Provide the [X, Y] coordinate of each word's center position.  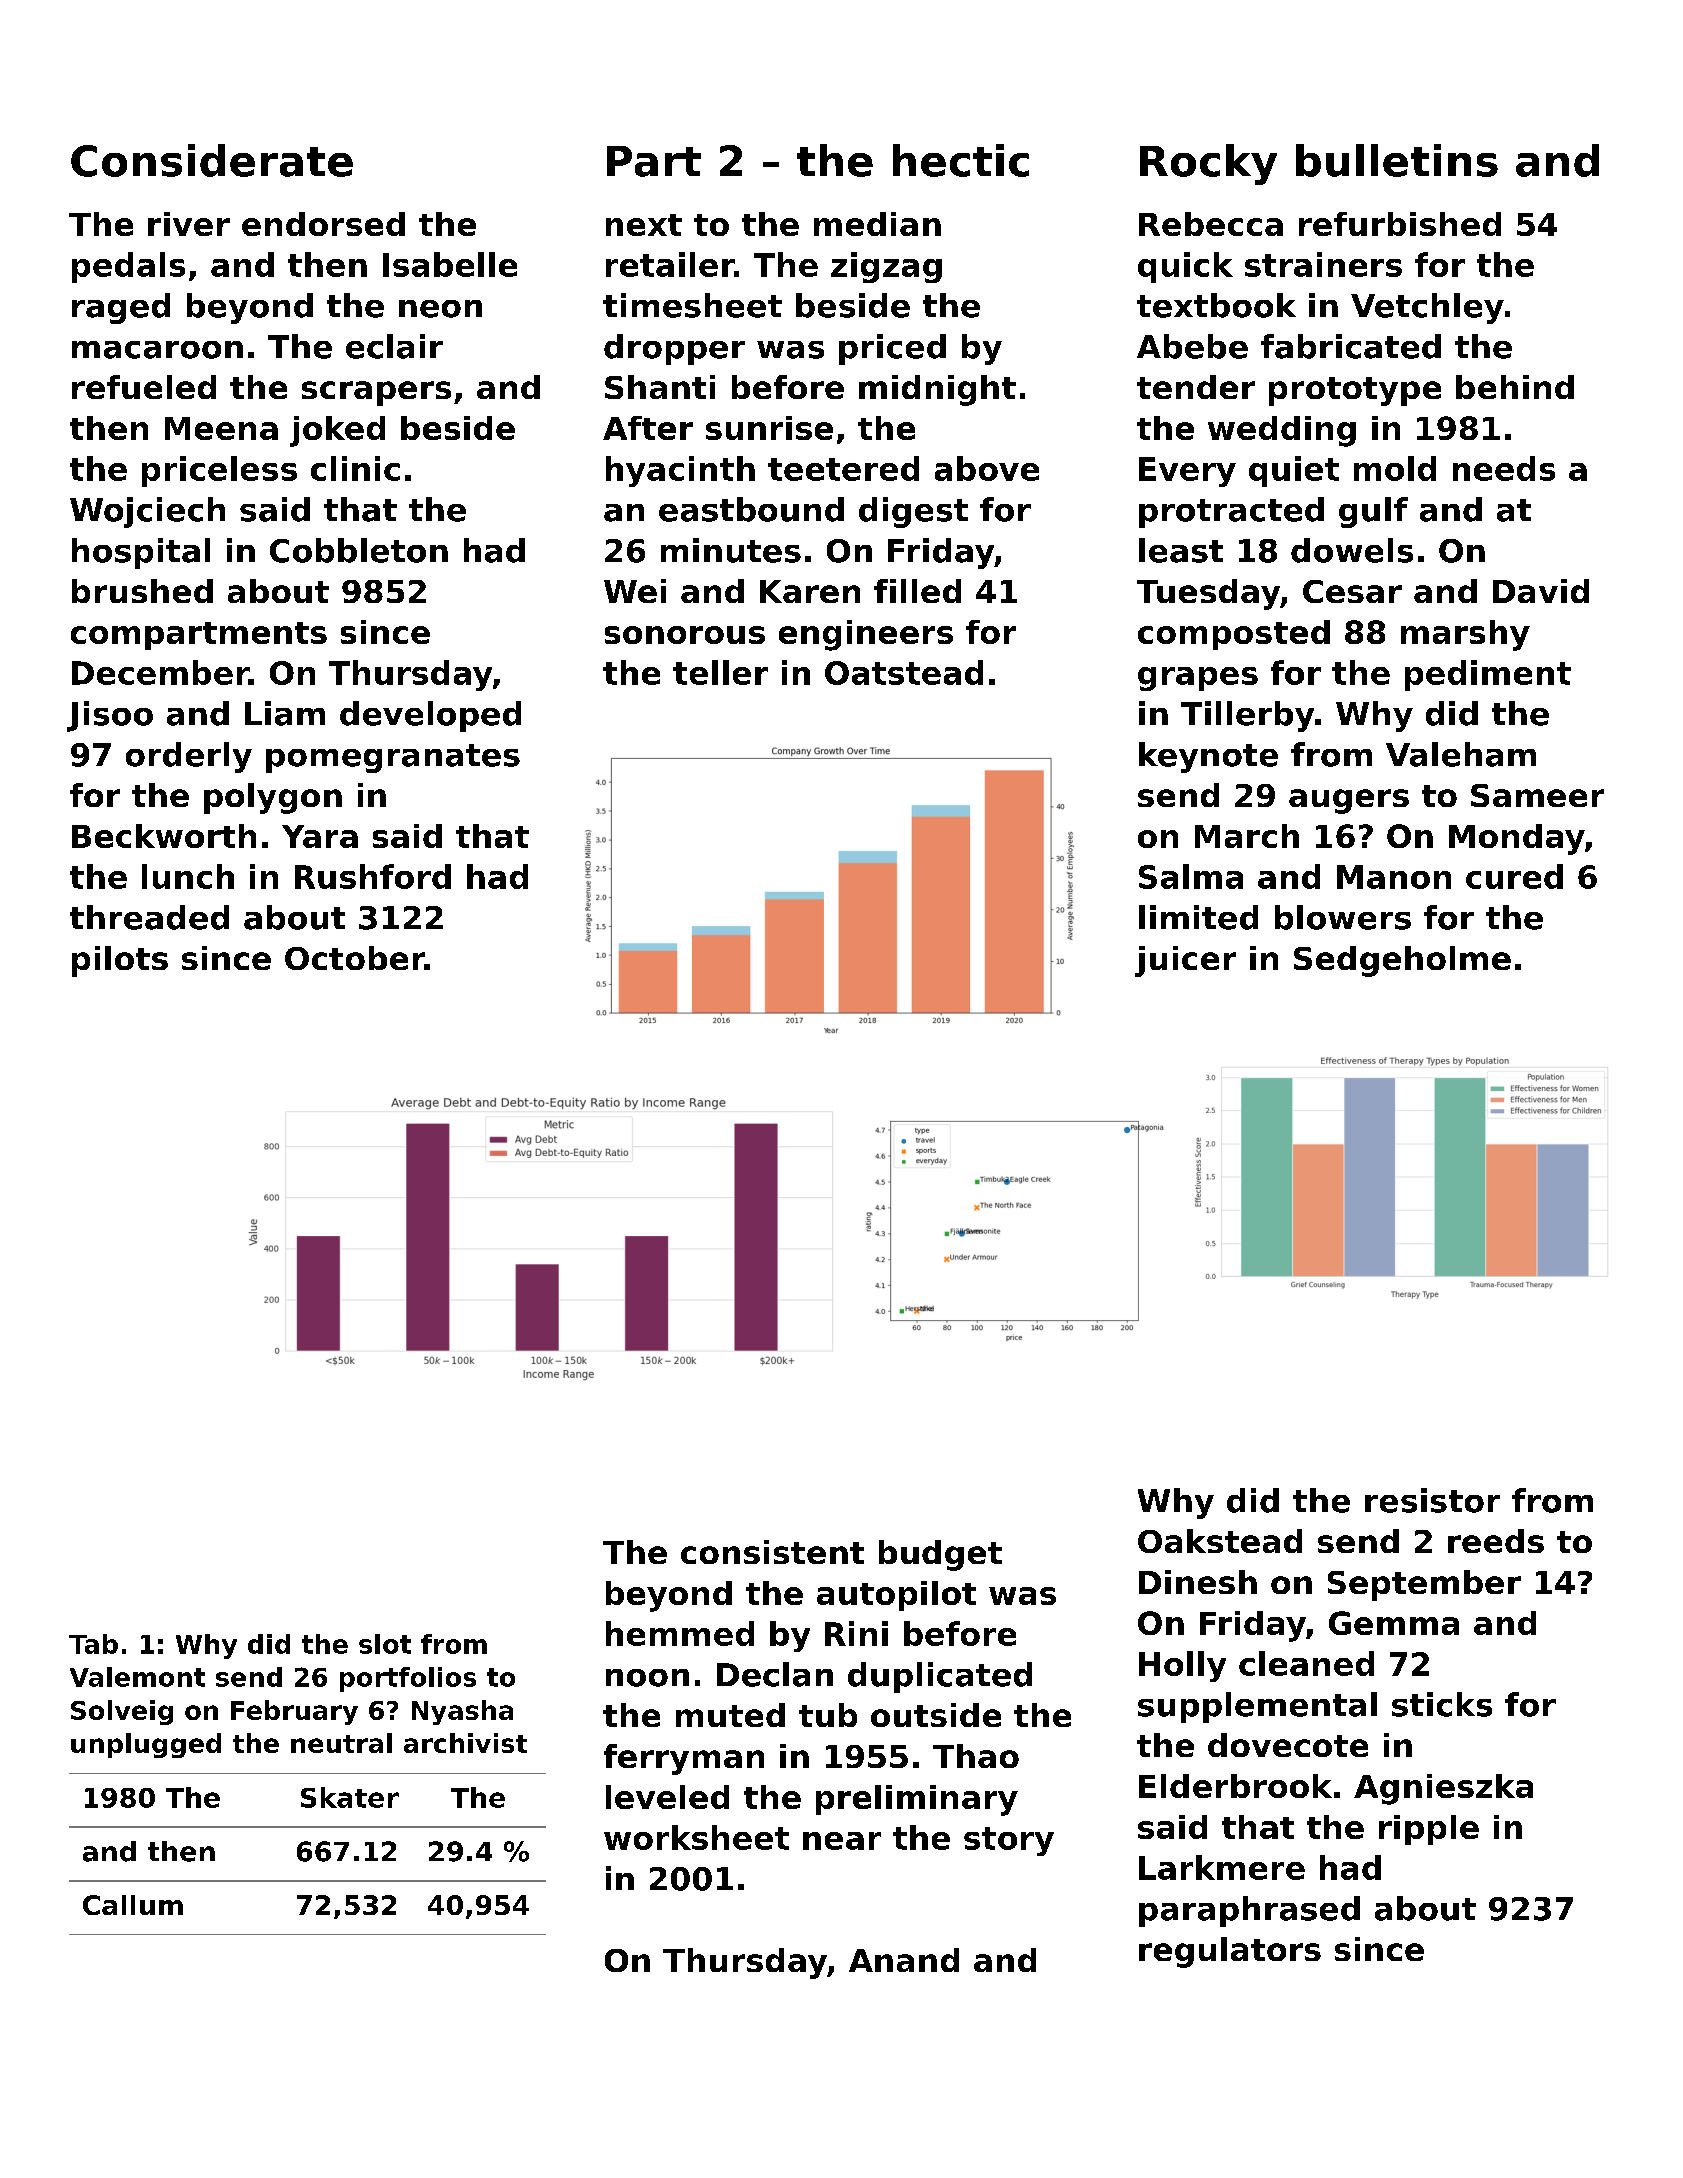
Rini [856, 1633]
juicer [1185, 961]
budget [940, 1555]
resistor [1432, 1500]
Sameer [1537, 795]
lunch [188, 876]
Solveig [122, 1712]
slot [385, 1644]
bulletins [1397, 160]
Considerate [212, 160]
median [877, 224]
